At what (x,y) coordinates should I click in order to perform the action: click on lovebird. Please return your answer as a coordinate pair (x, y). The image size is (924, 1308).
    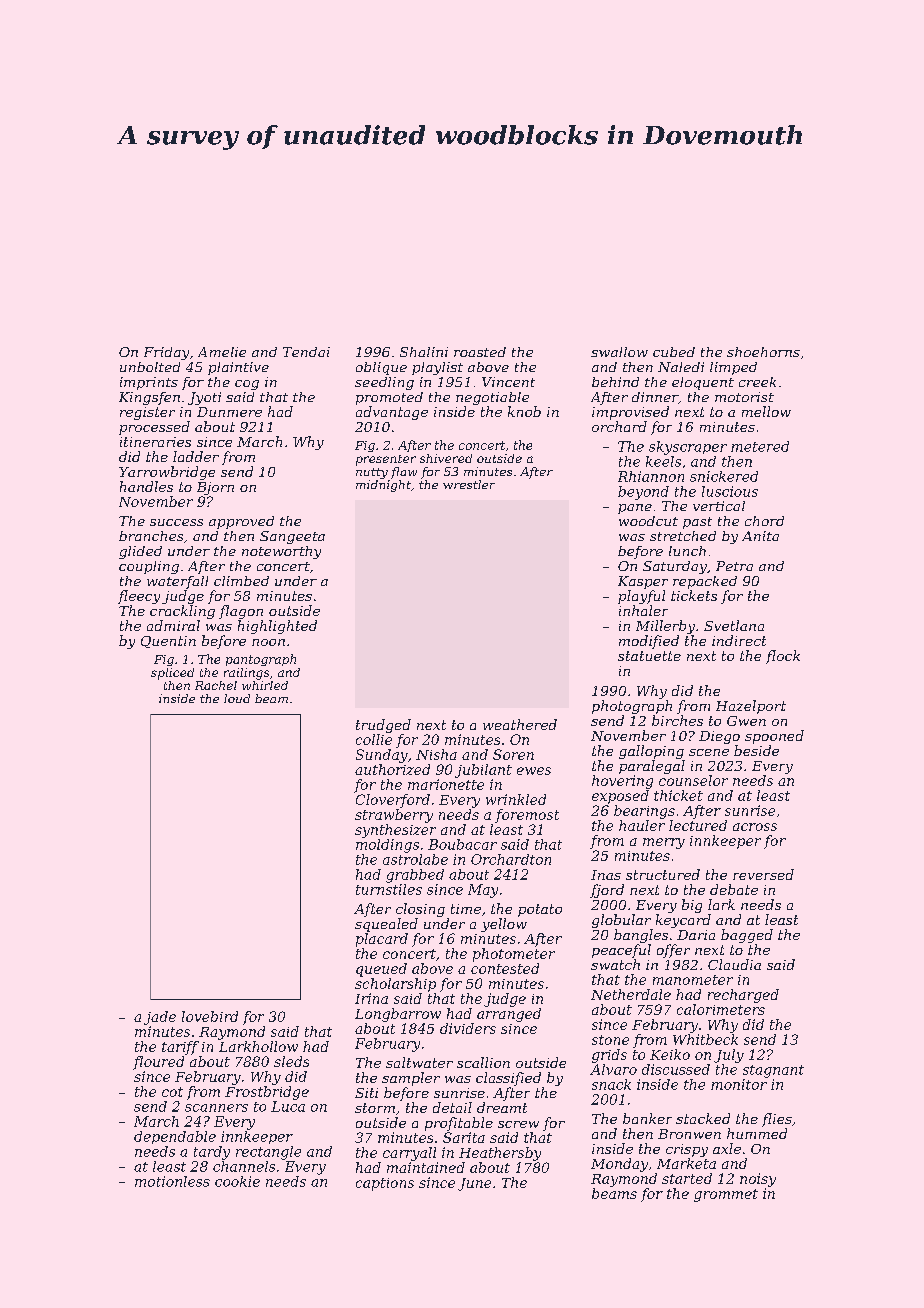
    Looking at the image, I should click on (210, 1016).
